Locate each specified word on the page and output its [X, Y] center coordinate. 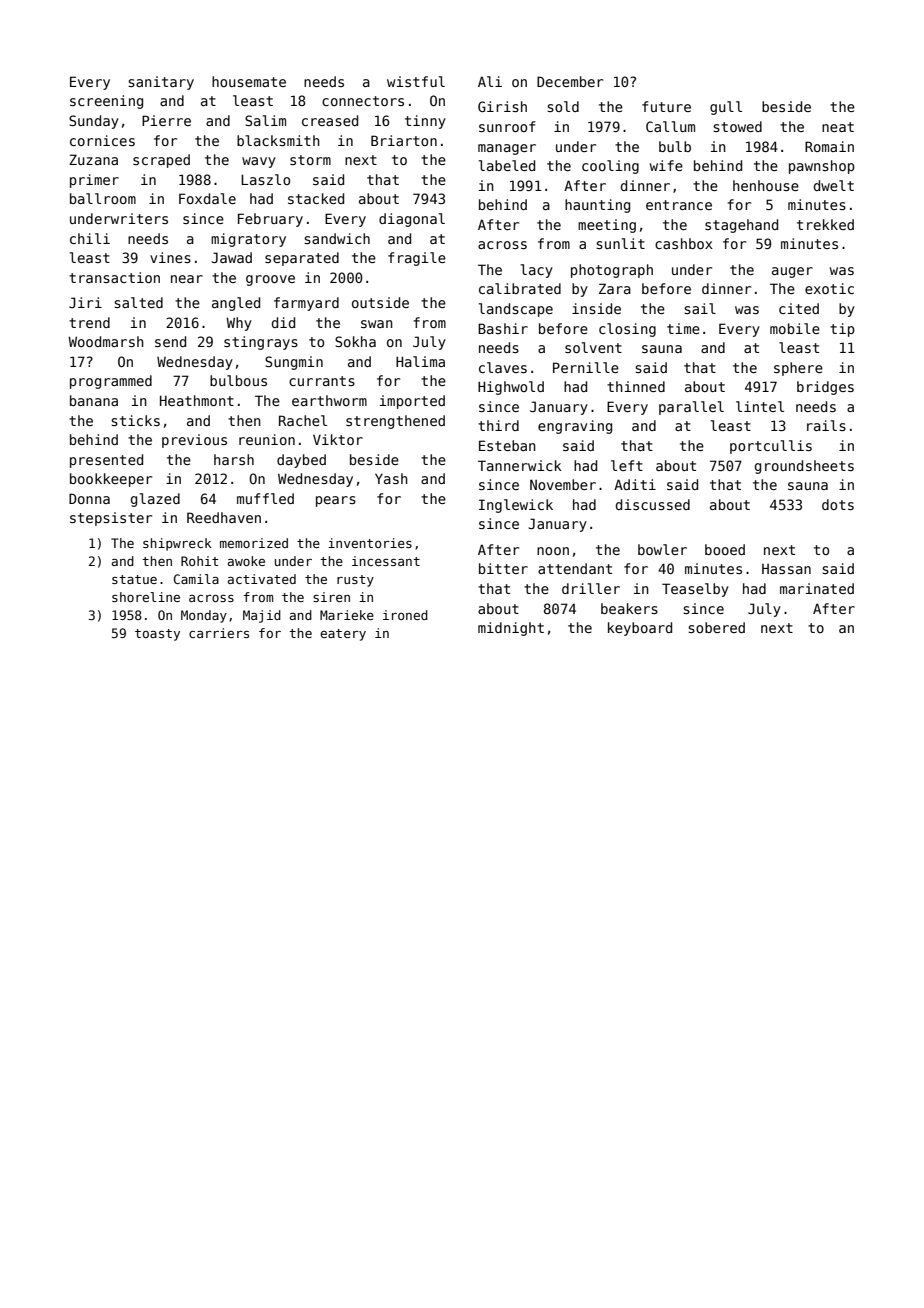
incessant [386, 561]
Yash [391, 478]
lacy [537, 271]
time [683, 328]
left [627, 465]
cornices [102, 140]
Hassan [786, 569]
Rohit [199, 561]
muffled [265, 498]
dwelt [834, 185]
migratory [248, 240]
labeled [507, 165]
